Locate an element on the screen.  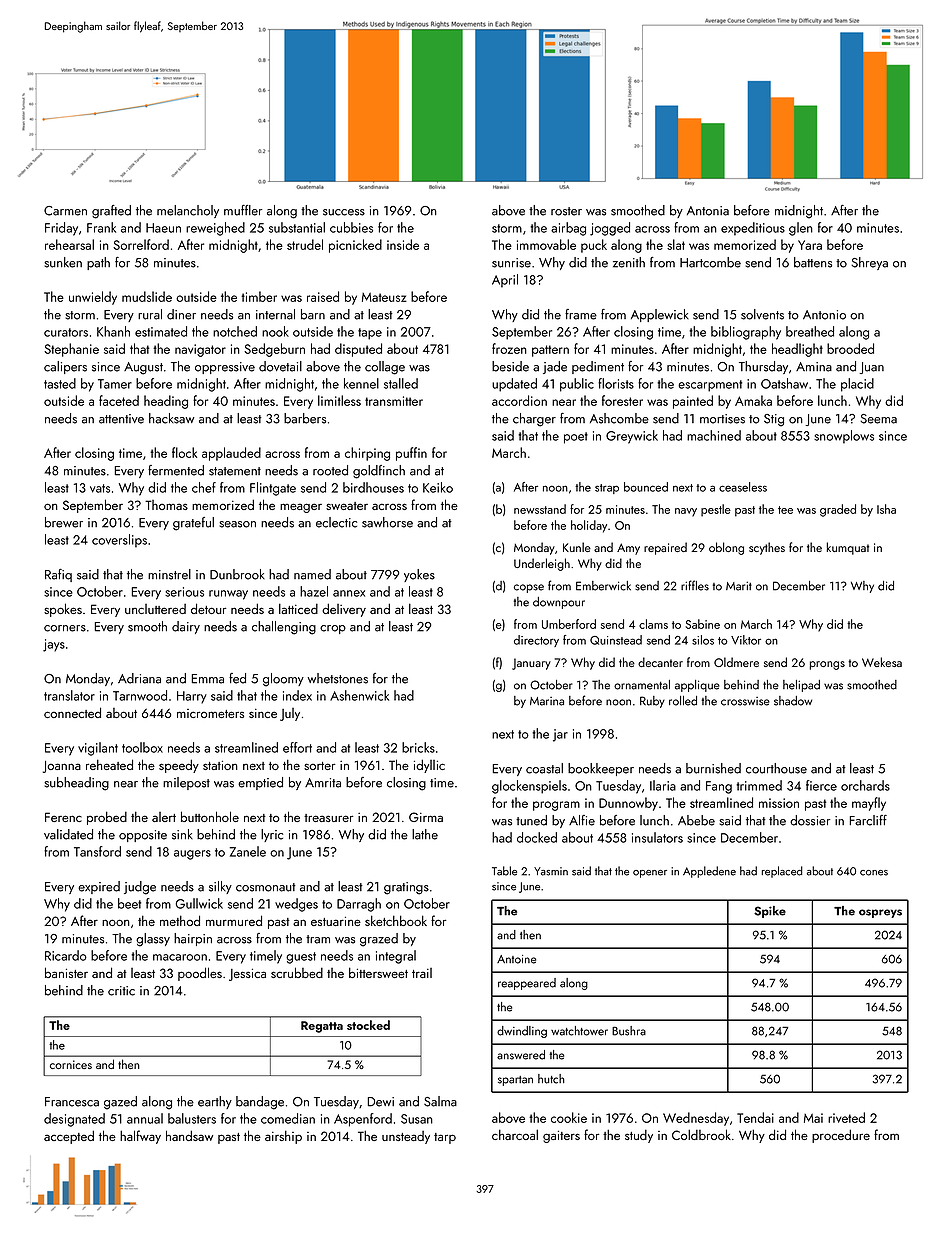
Joanna is located at coordinates (62, 767).
